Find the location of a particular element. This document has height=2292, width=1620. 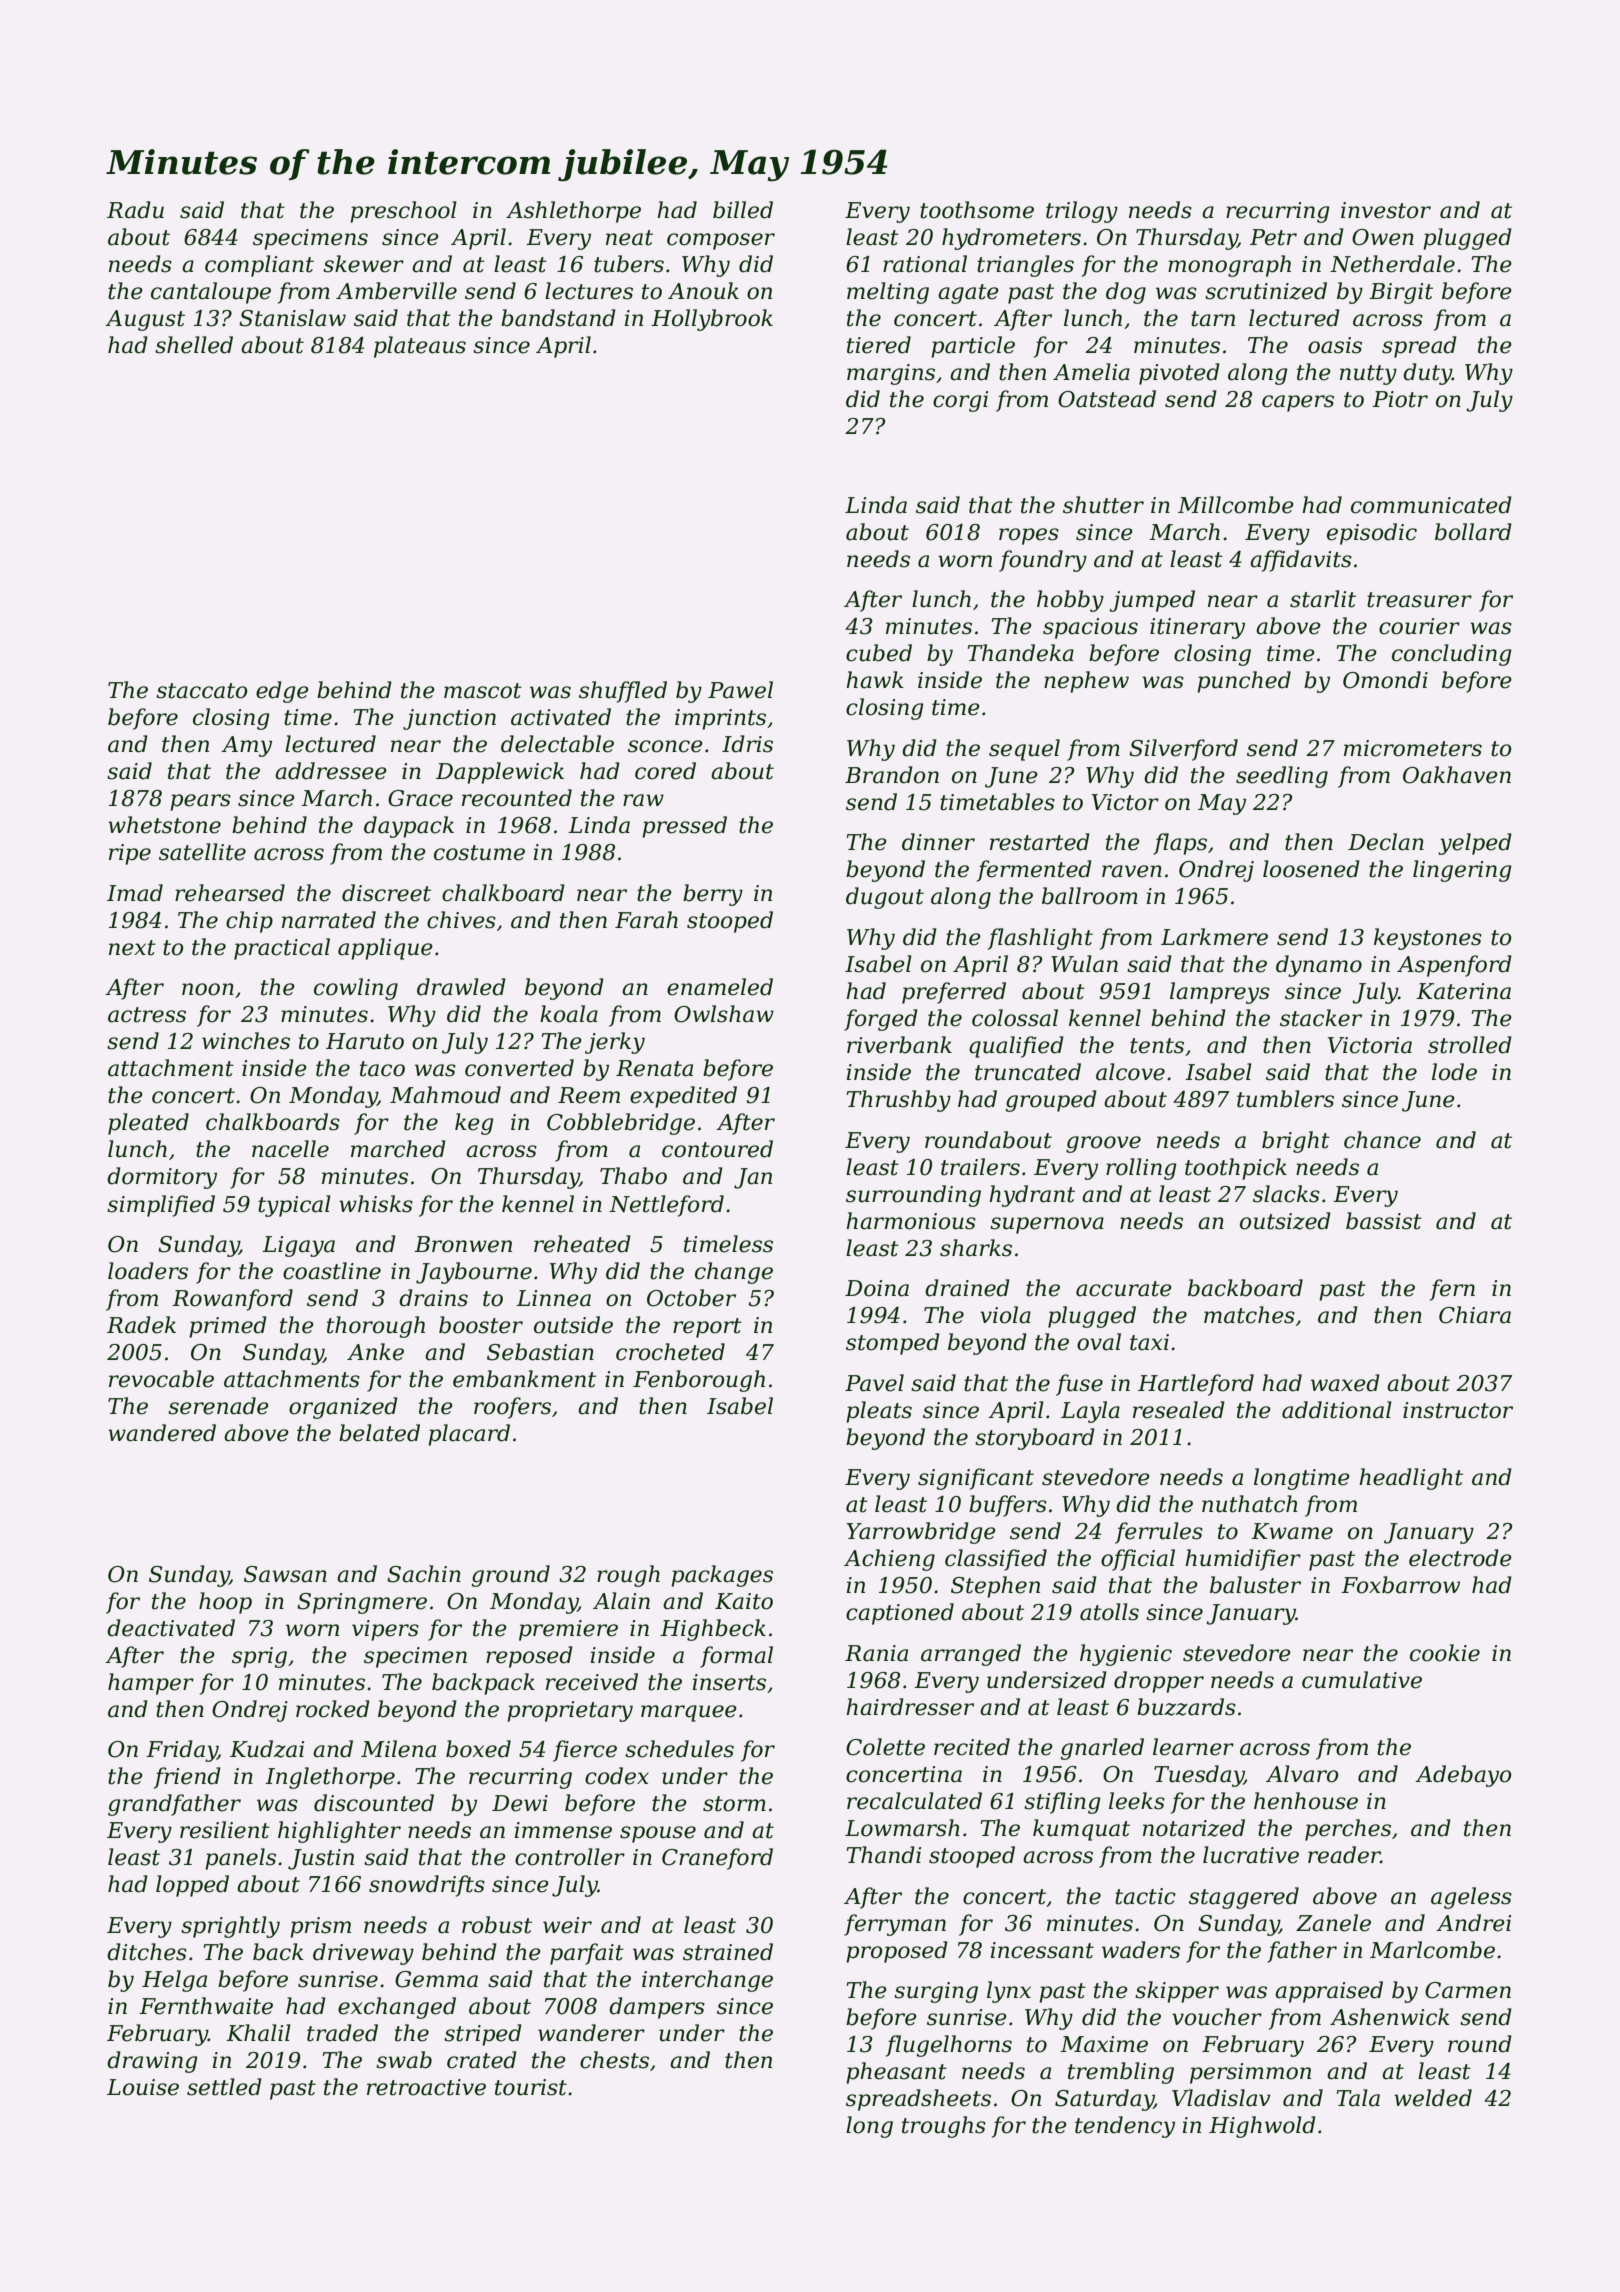

serenade is located at coordinates (218, 1406).
